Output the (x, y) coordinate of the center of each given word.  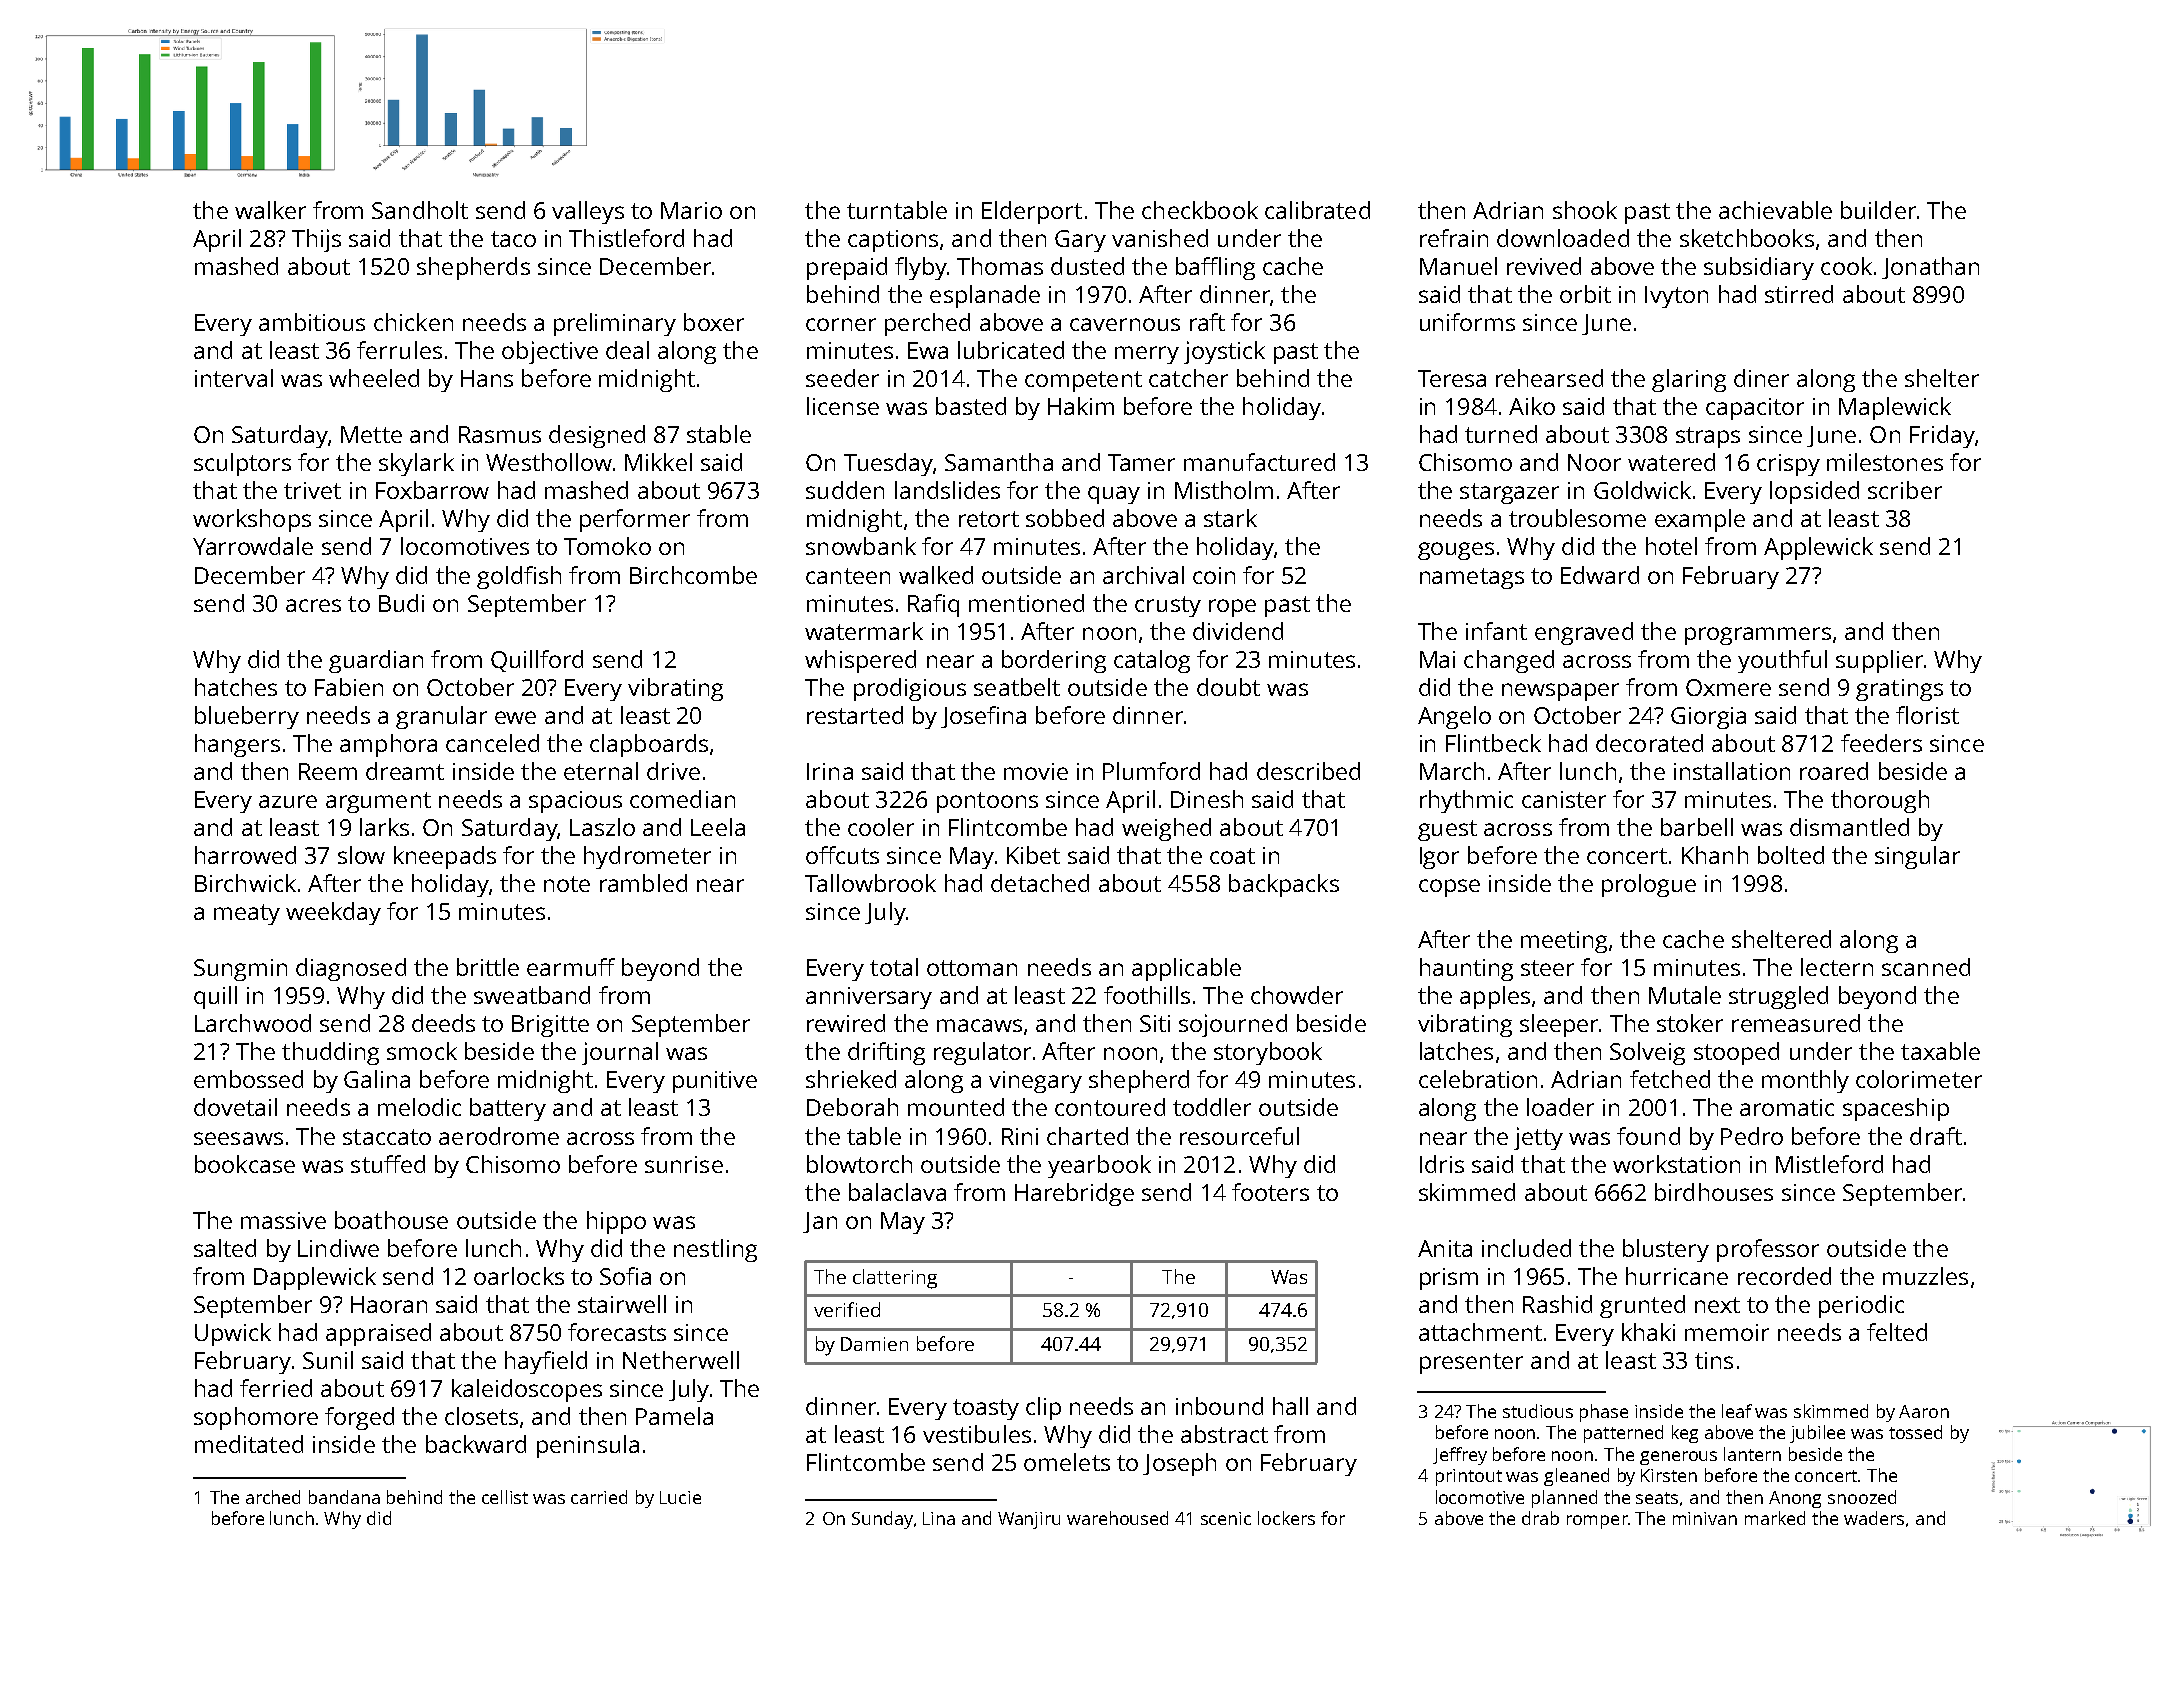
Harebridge (1074, 1194)
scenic (1226, 1518)
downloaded (1563, 238)
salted (225, 1248)
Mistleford (1829, 1164)
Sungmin (240, 970)
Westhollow (549, 462)
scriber (1905, 490)
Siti (1155, 1023)
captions (893, 241)
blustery (1666, 1250)
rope (1232, 608)
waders (1874, 1518)
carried (599, 1497)
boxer (714, 322)
